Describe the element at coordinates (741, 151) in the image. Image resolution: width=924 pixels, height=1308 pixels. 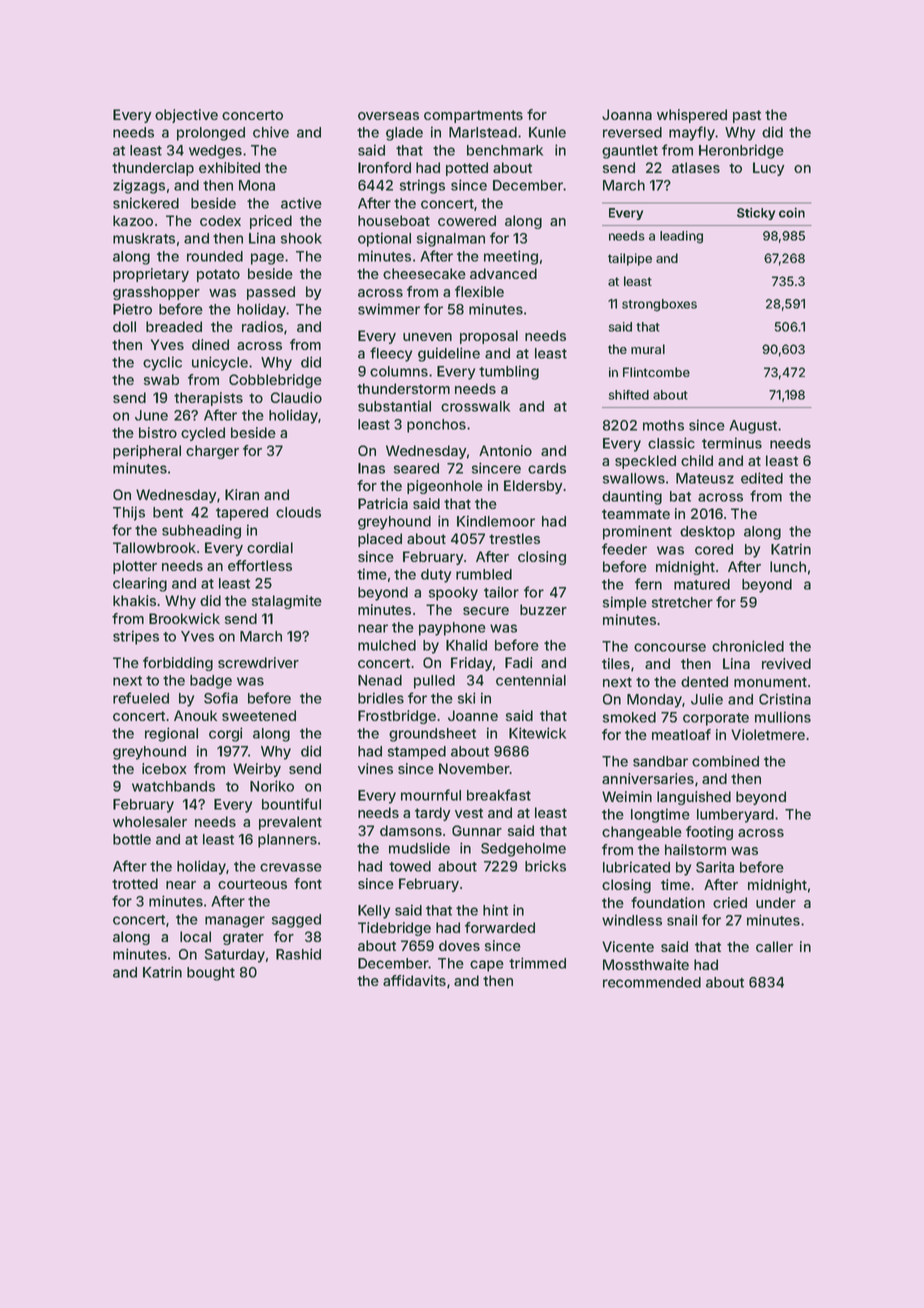
I see `Heronbridge` at that location.
